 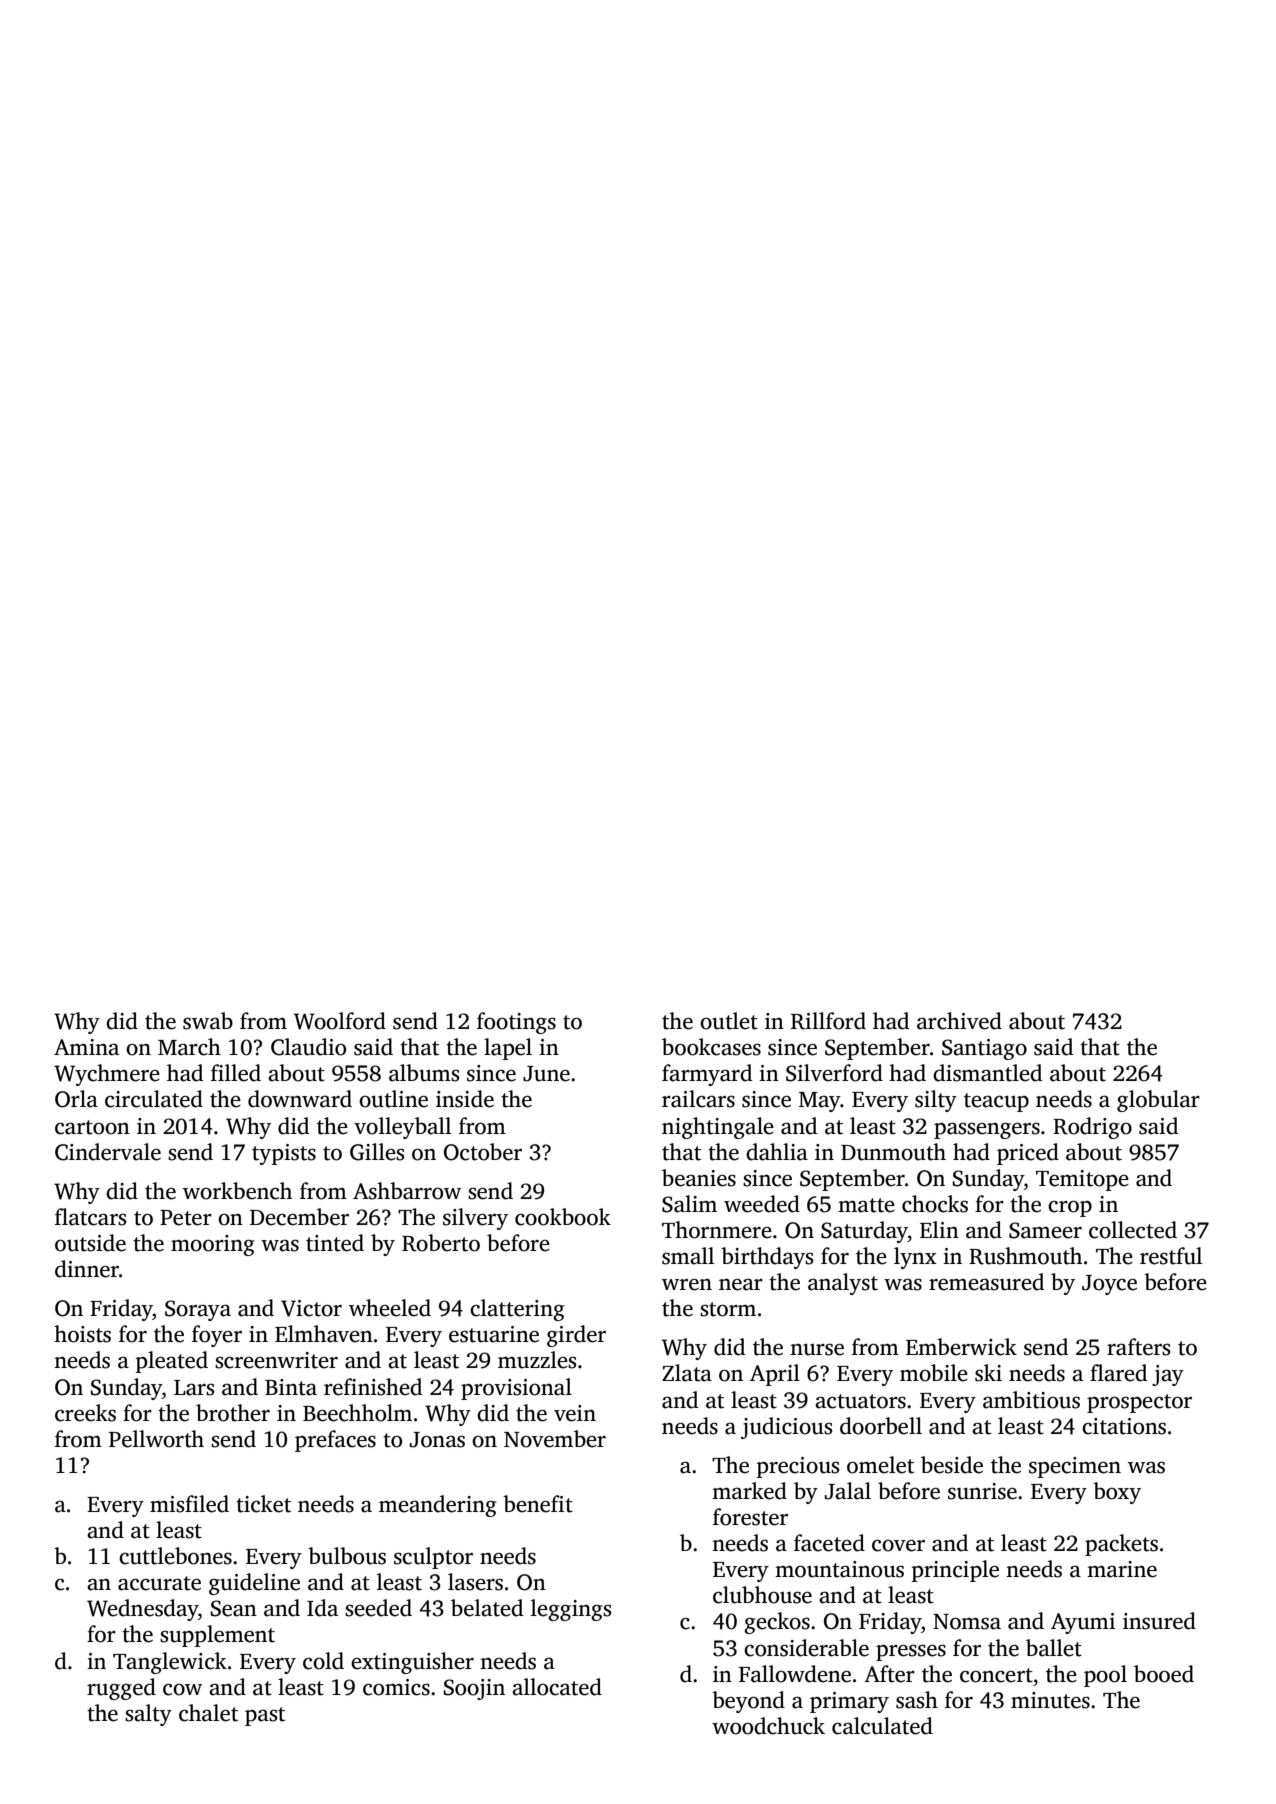 I want to click on swab, so click(x=208, y=1021).
